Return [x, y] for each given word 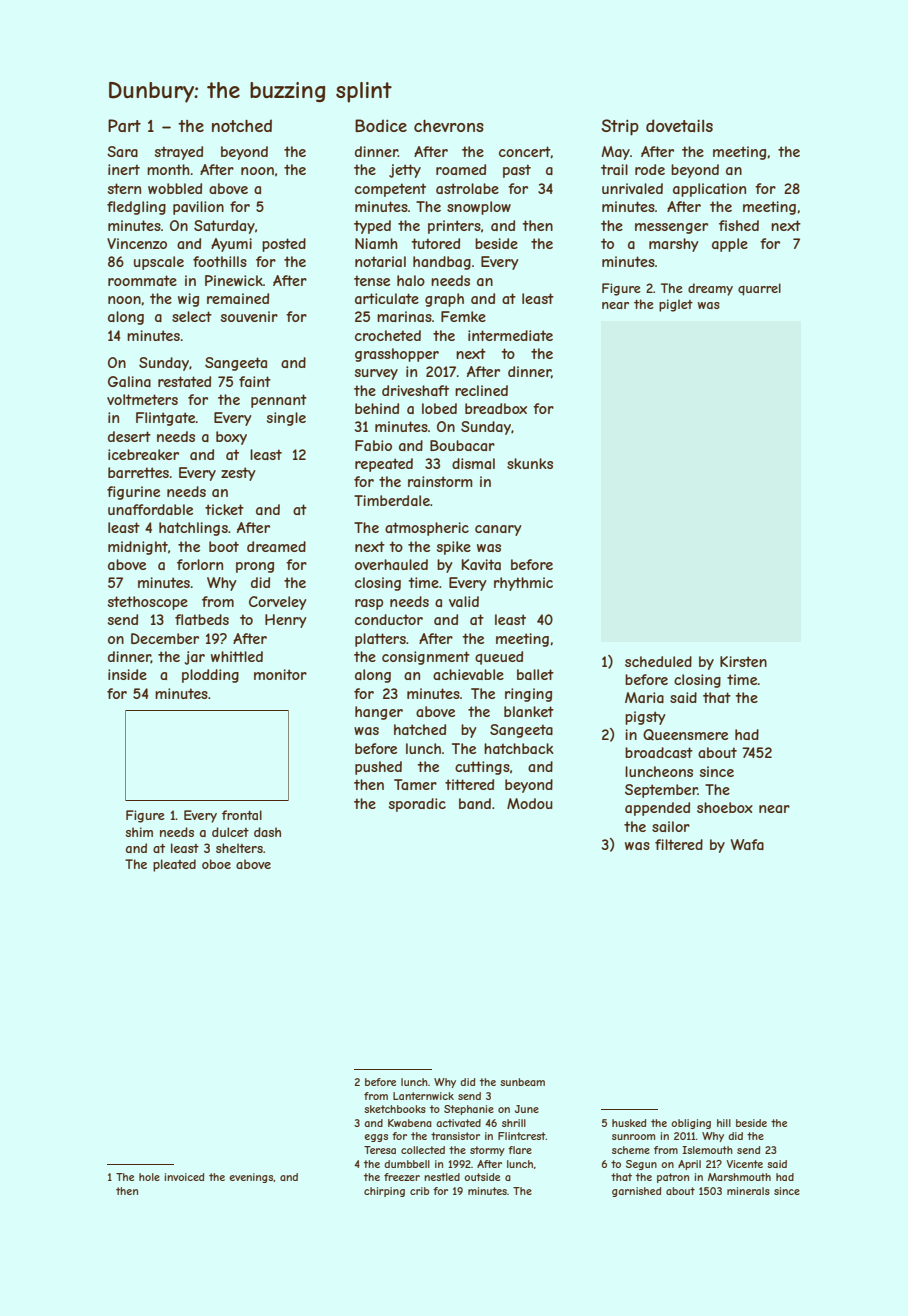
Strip [620, 127]
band [475, 803]
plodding [210, 676]
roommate [142, 280]
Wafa [747, 844]
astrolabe [467, 188]
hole [149, 1177]
